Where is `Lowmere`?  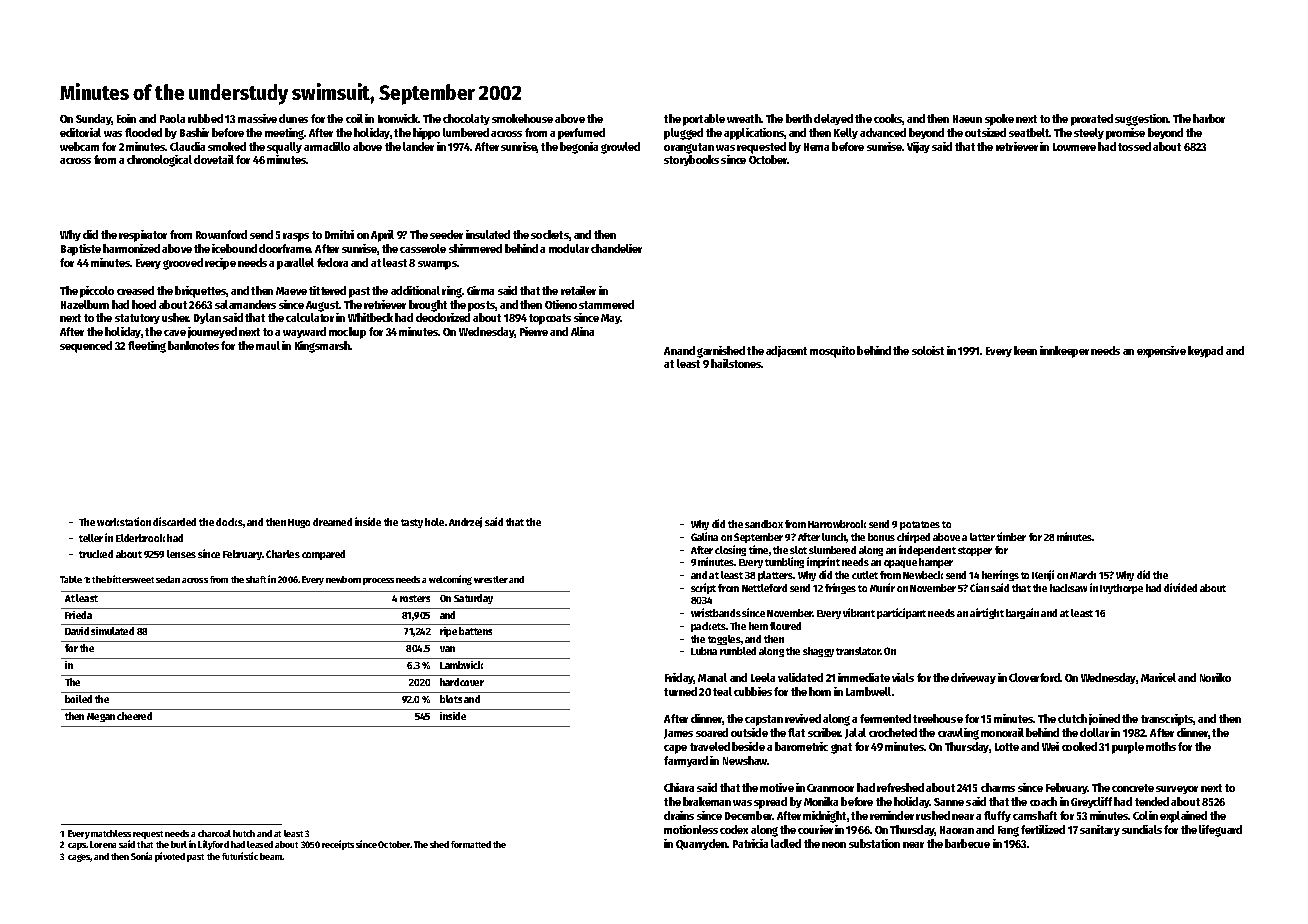
Lowmere is located at coordinates (1074, 147).
